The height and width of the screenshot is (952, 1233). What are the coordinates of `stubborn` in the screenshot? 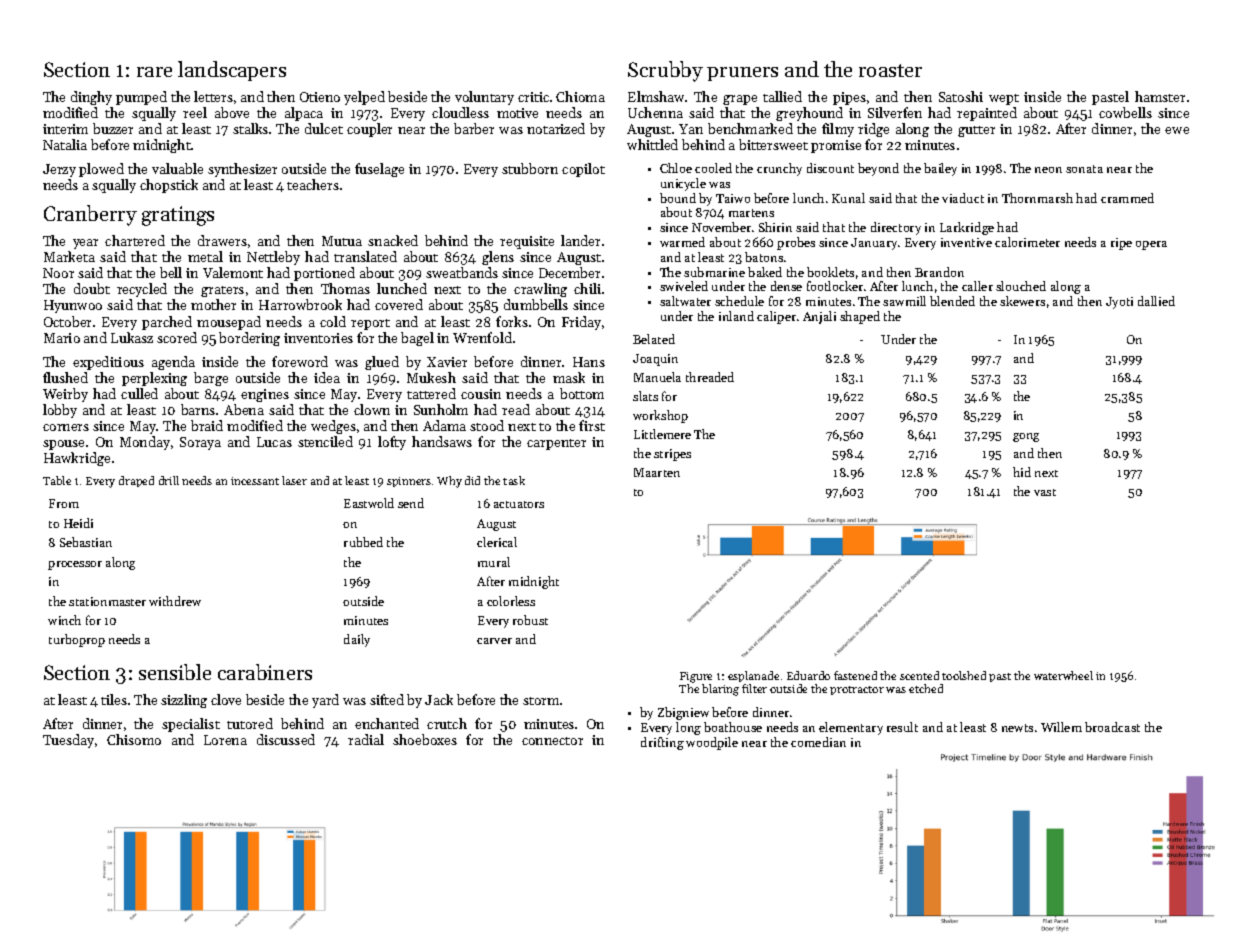 It's located at (530, 168).
